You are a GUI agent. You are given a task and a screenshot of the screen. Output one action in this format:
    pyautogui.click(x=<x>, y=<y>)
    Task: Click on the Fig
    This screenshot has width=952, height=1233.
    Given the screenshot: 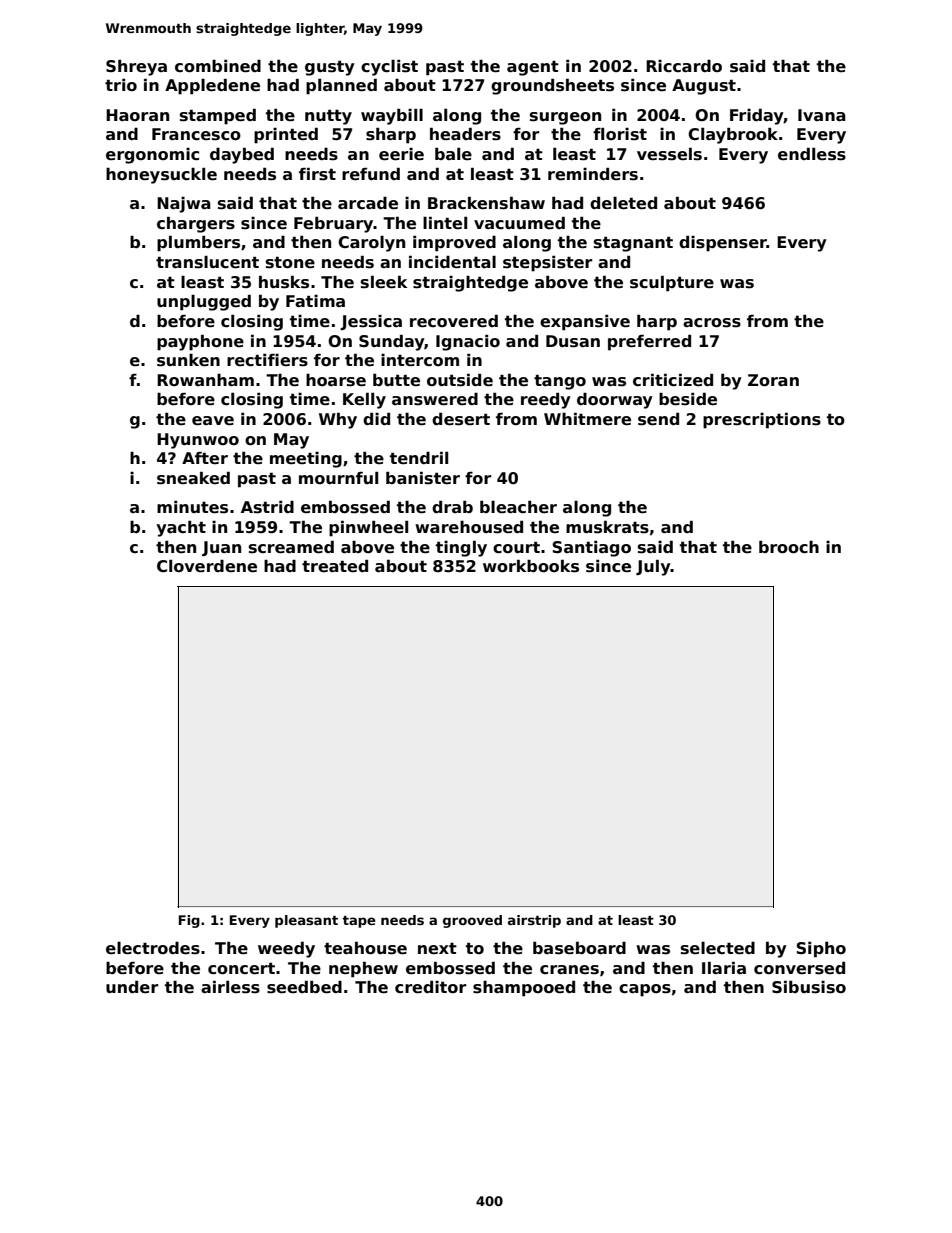 What is the action you would take?
    pyautogui.click(x=189, y=921)
